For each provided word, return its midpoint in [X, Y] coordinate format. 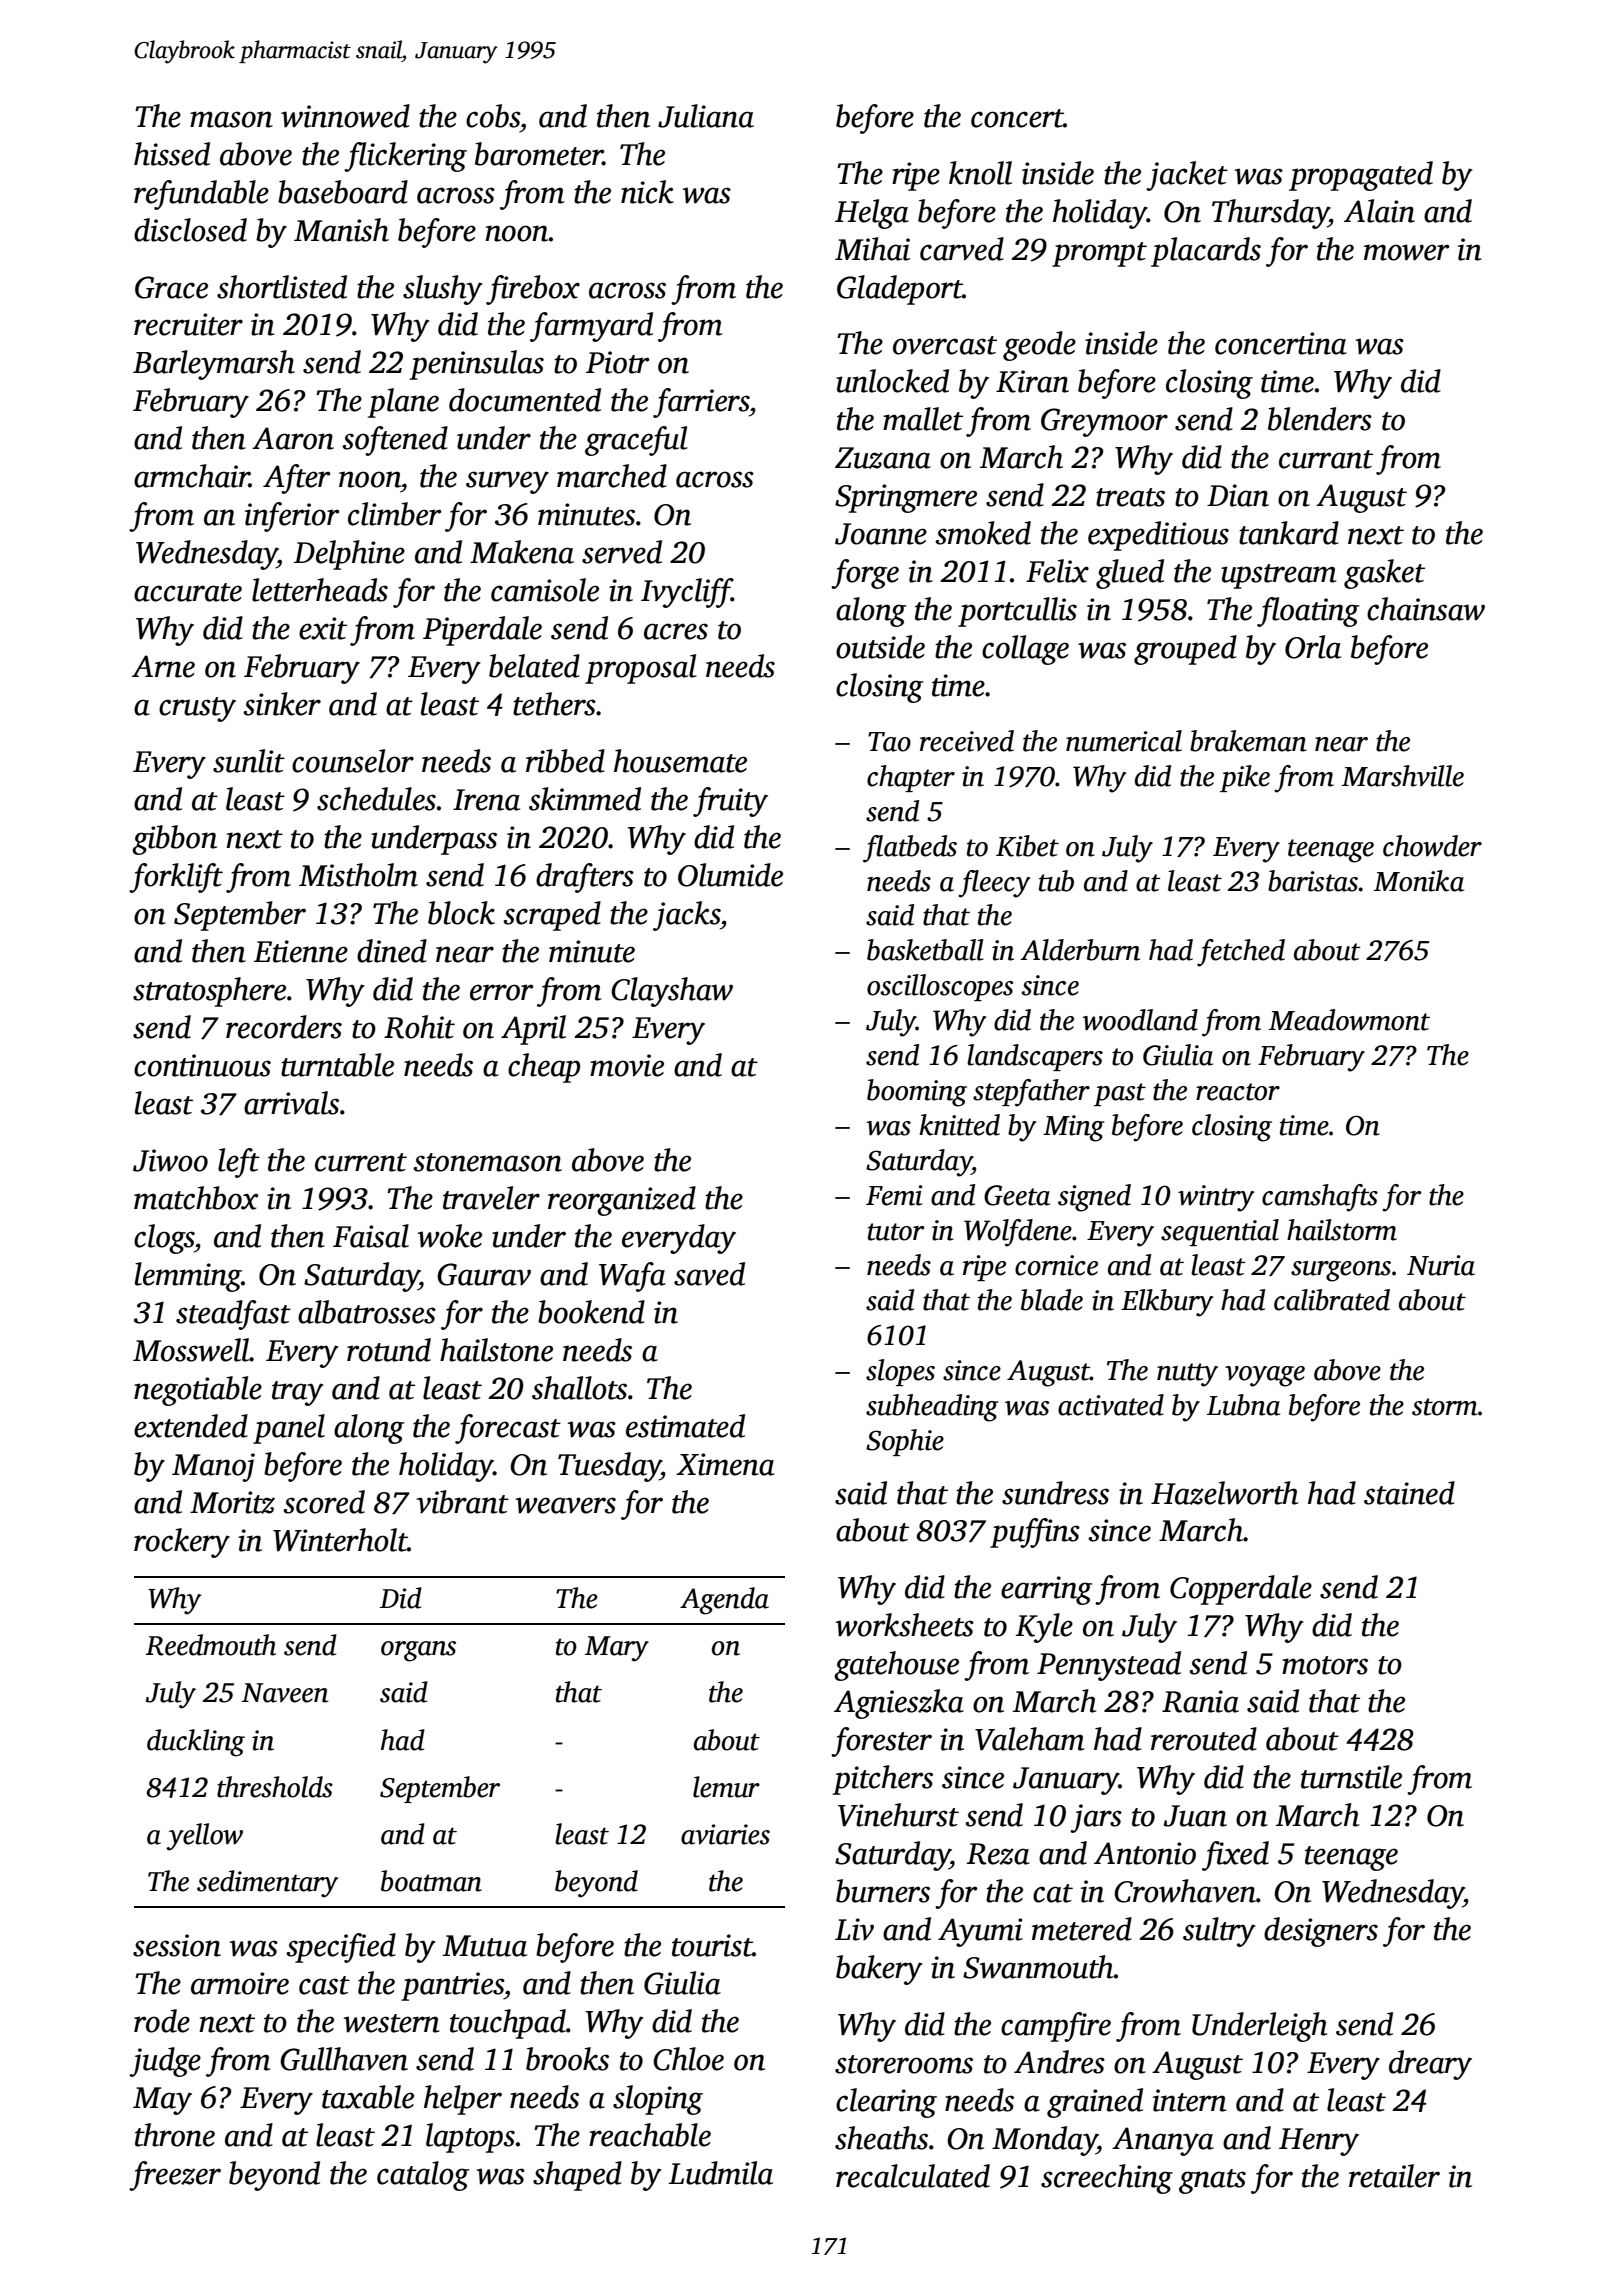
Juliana [706, 116]
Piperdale [482, 631]
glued [1130, 574]
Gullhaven [344, 2059]
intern [1190, 2100]
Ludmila [721, 2173]
